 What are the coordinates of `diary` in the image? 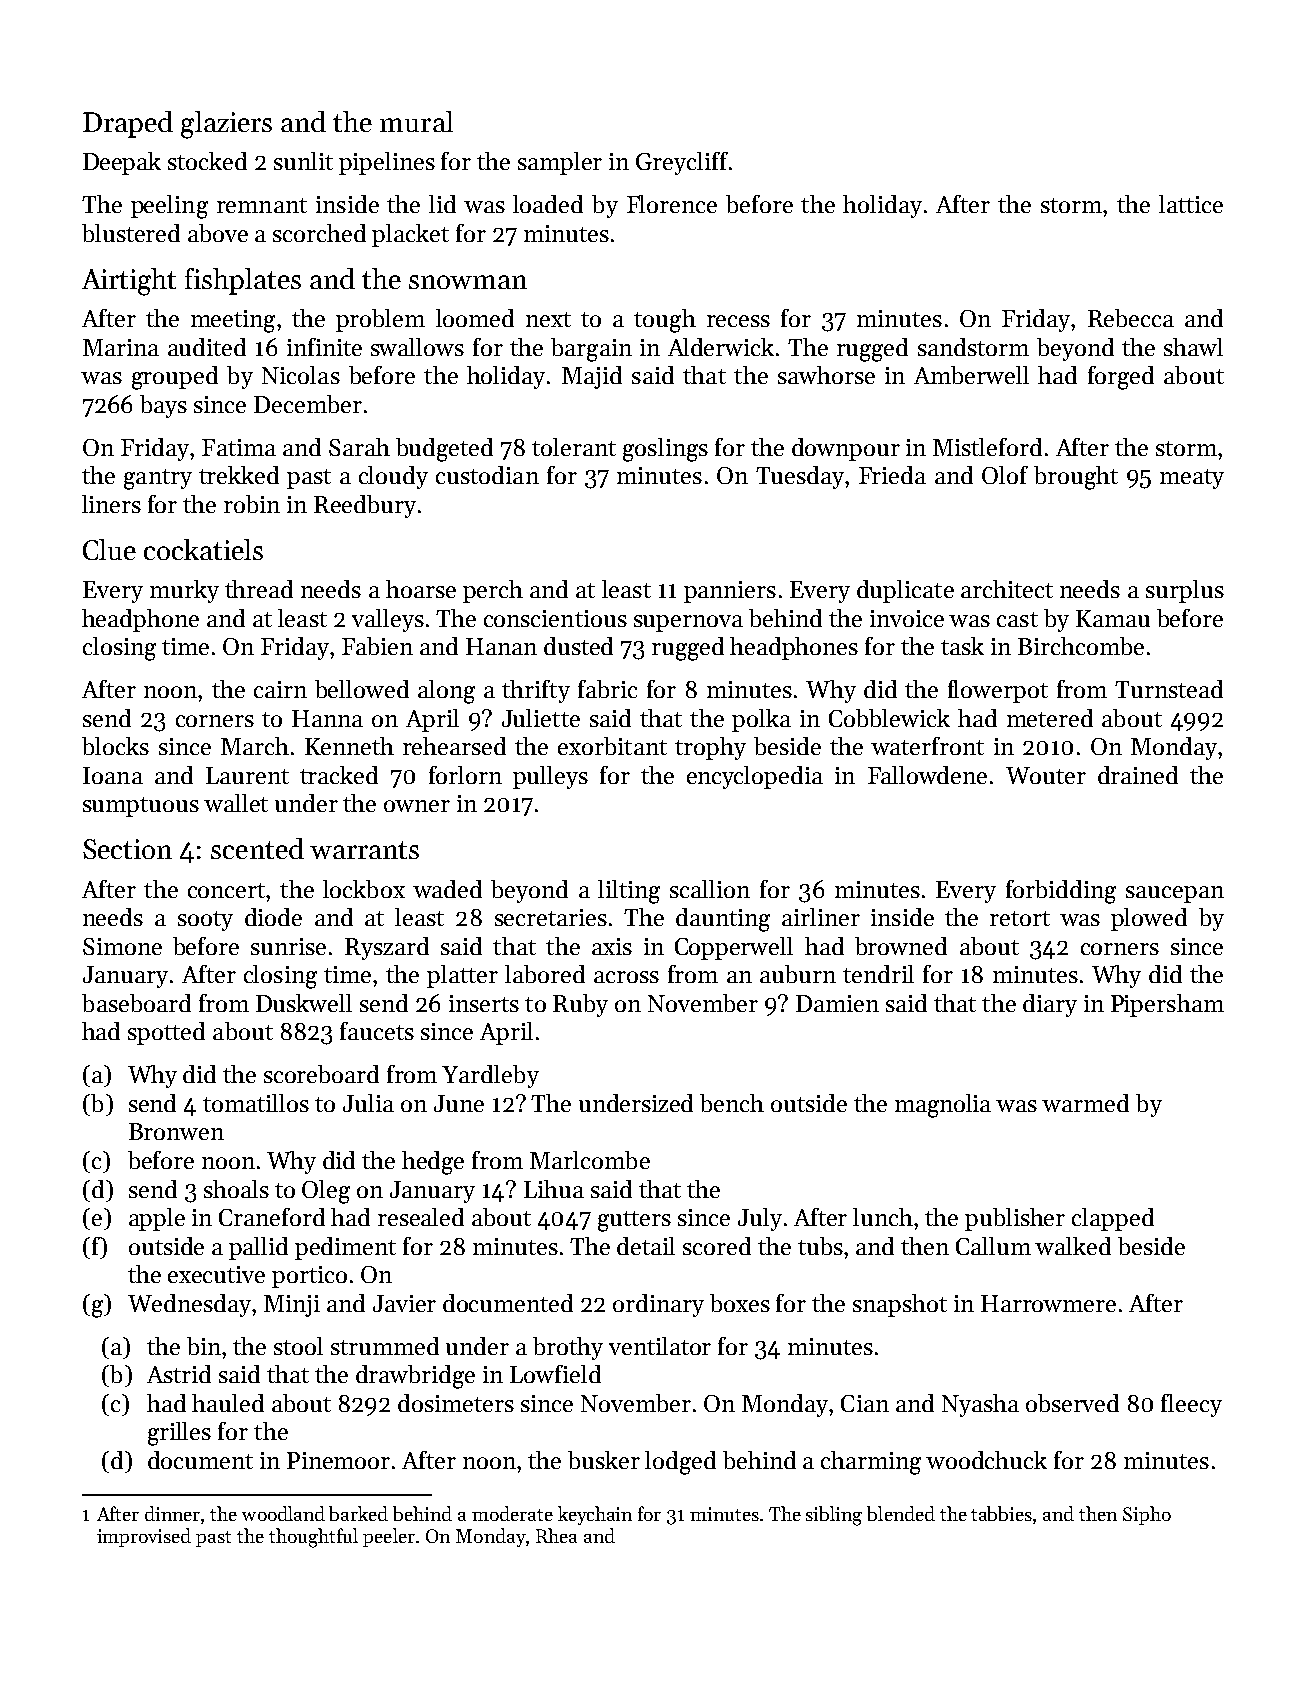 It's located at (1050, 1005).
